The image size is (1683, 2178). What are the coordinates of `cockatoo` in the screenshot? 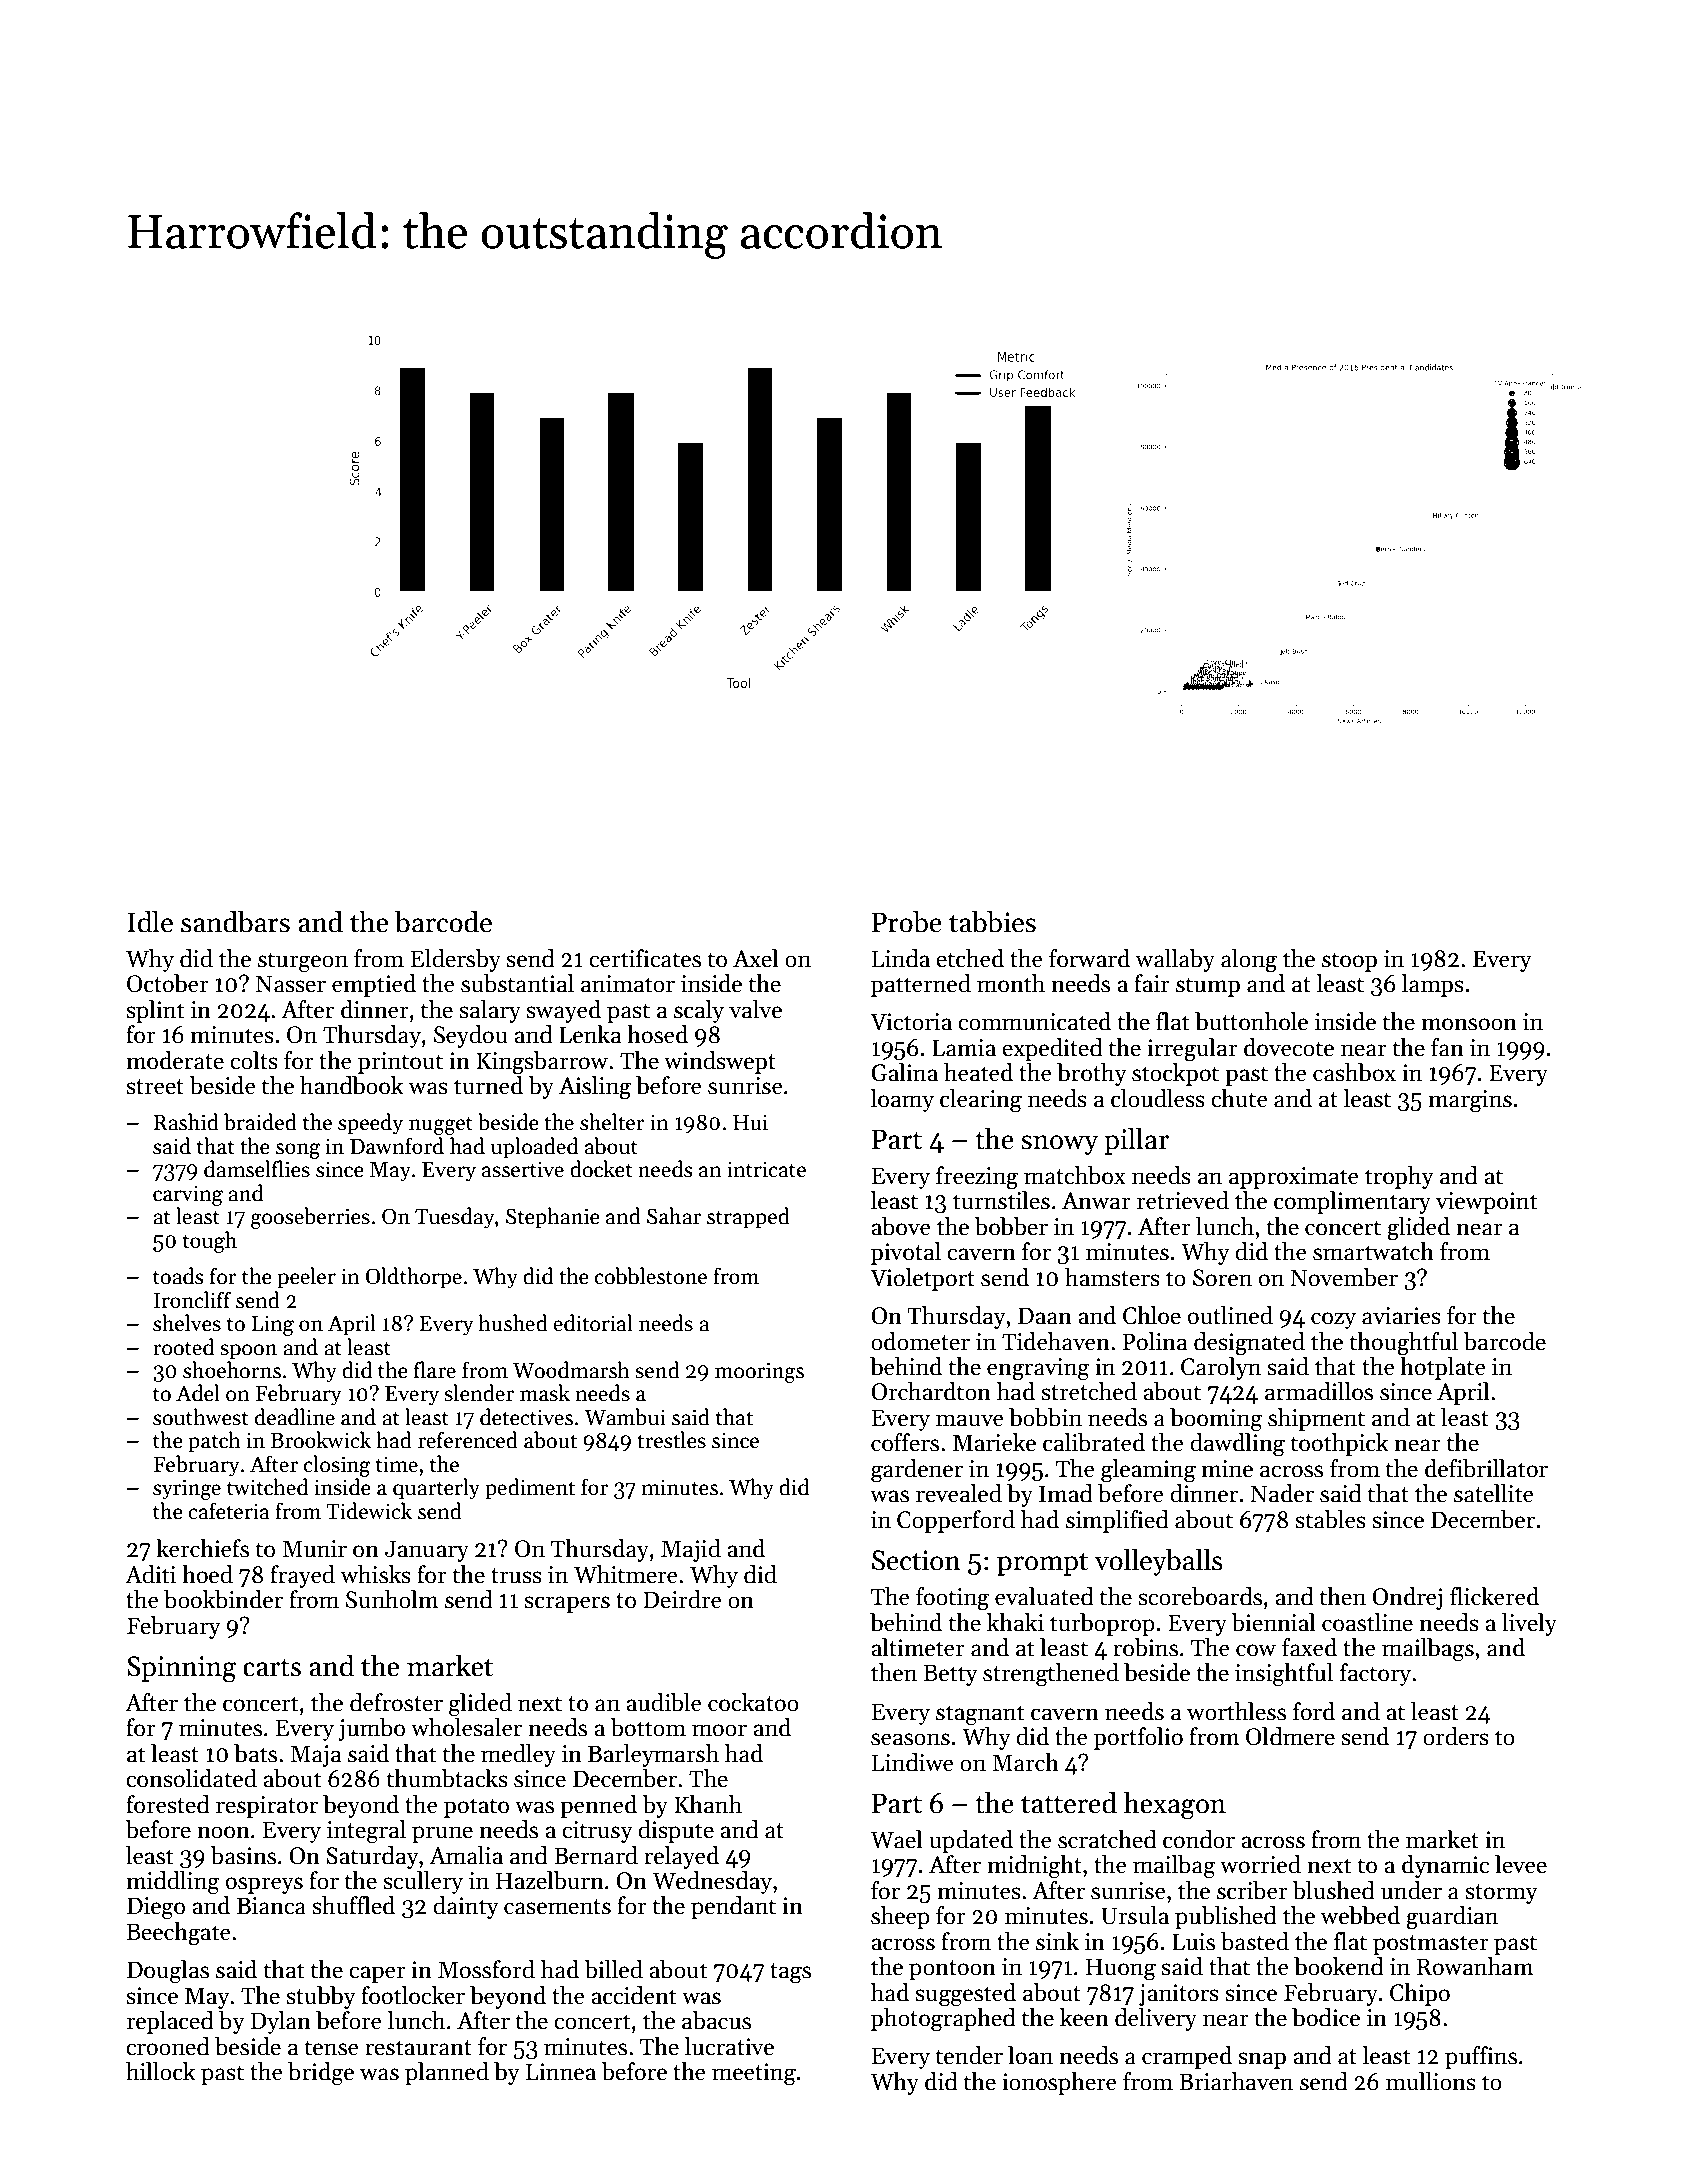 It's located at (753, 1702).
